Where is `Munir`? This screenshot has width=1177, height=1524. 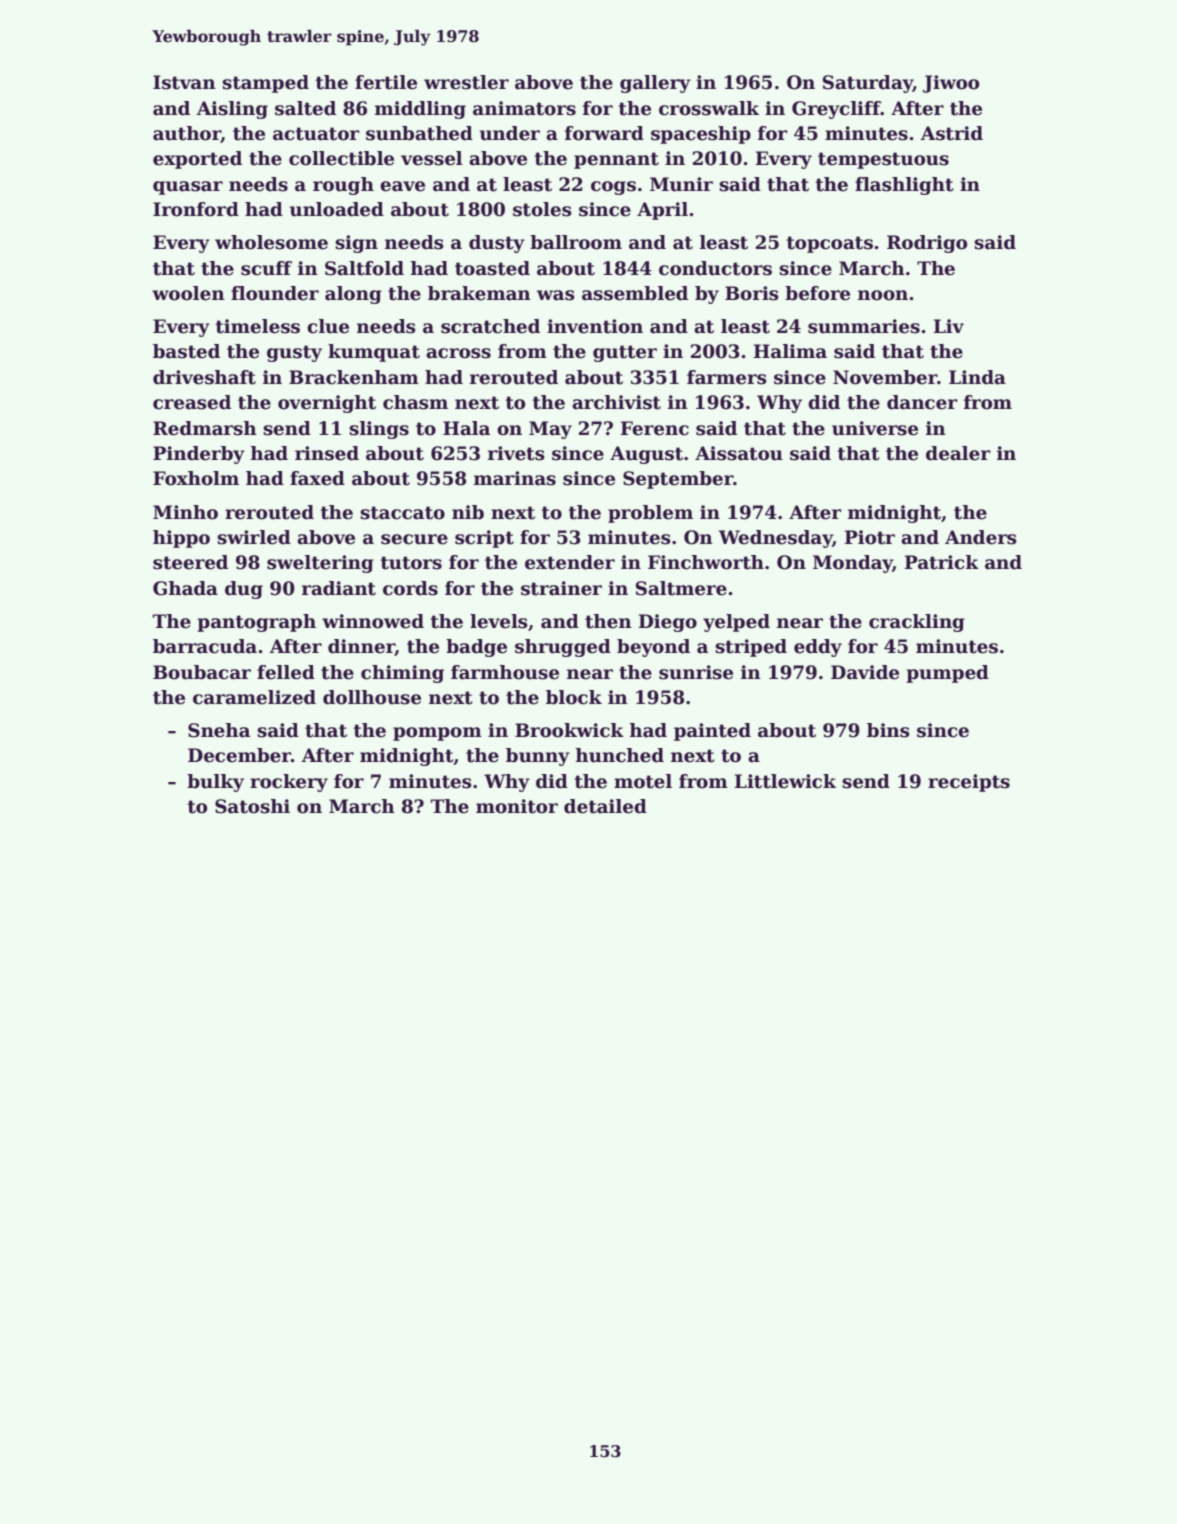 Munir is located at coordinates (681, 184).
